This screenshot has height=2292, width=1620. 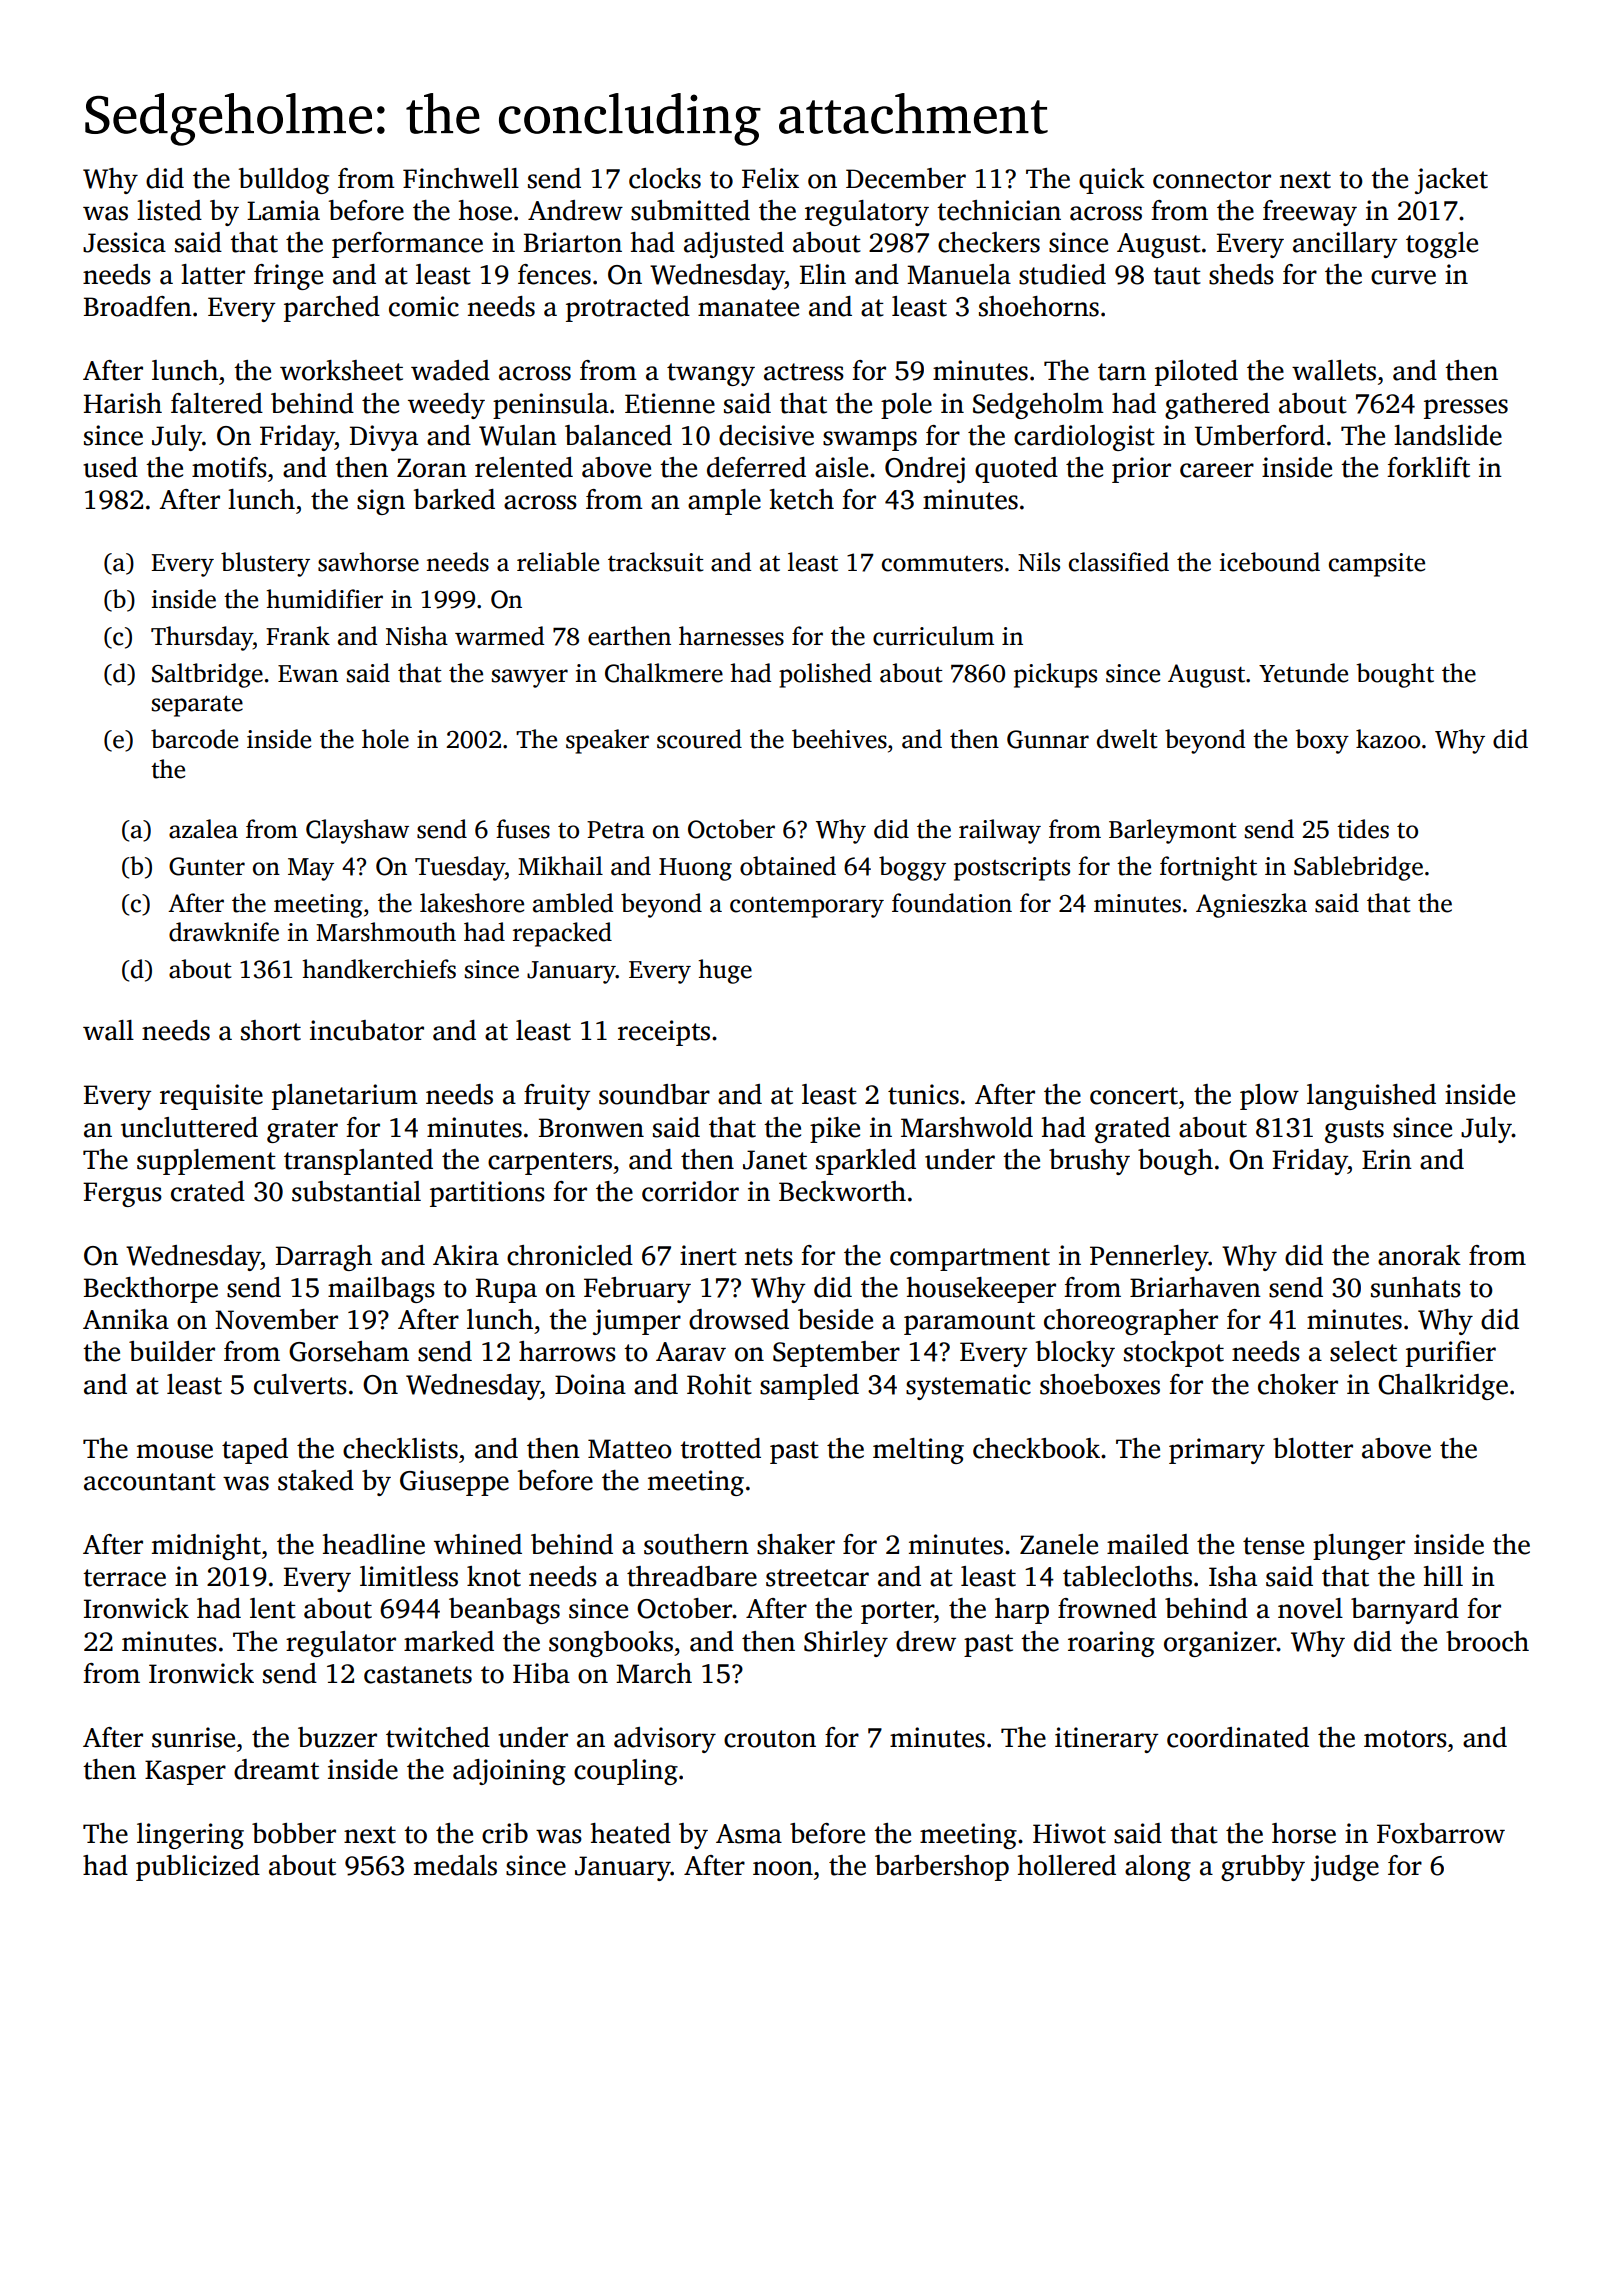 I want to click on connector, so click(x=1212, y=180).
